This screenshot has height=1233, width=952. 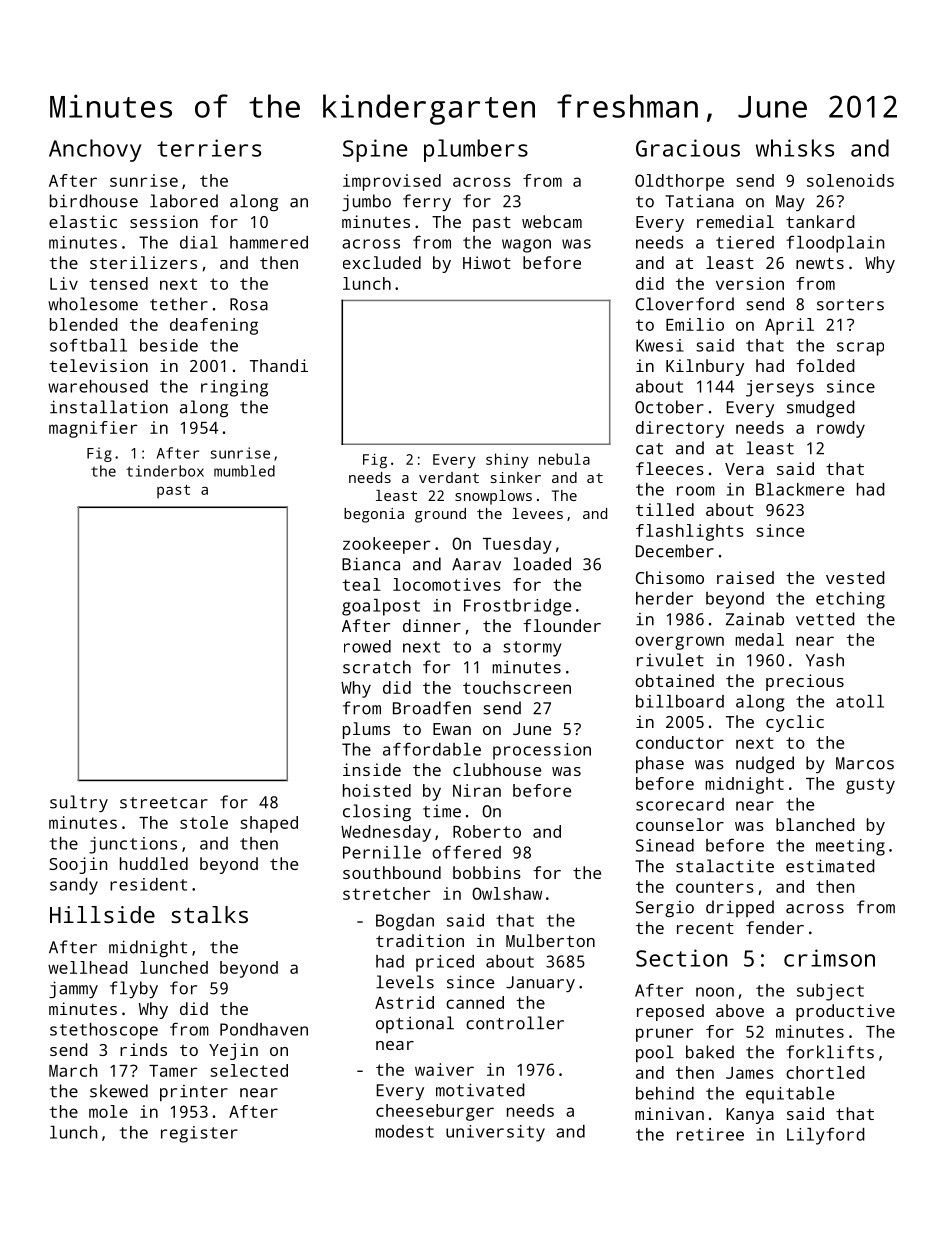 What do you see at coordinates (199, 1134) in the screenshot?
I see `register` at bounding box center [199, 1134].
